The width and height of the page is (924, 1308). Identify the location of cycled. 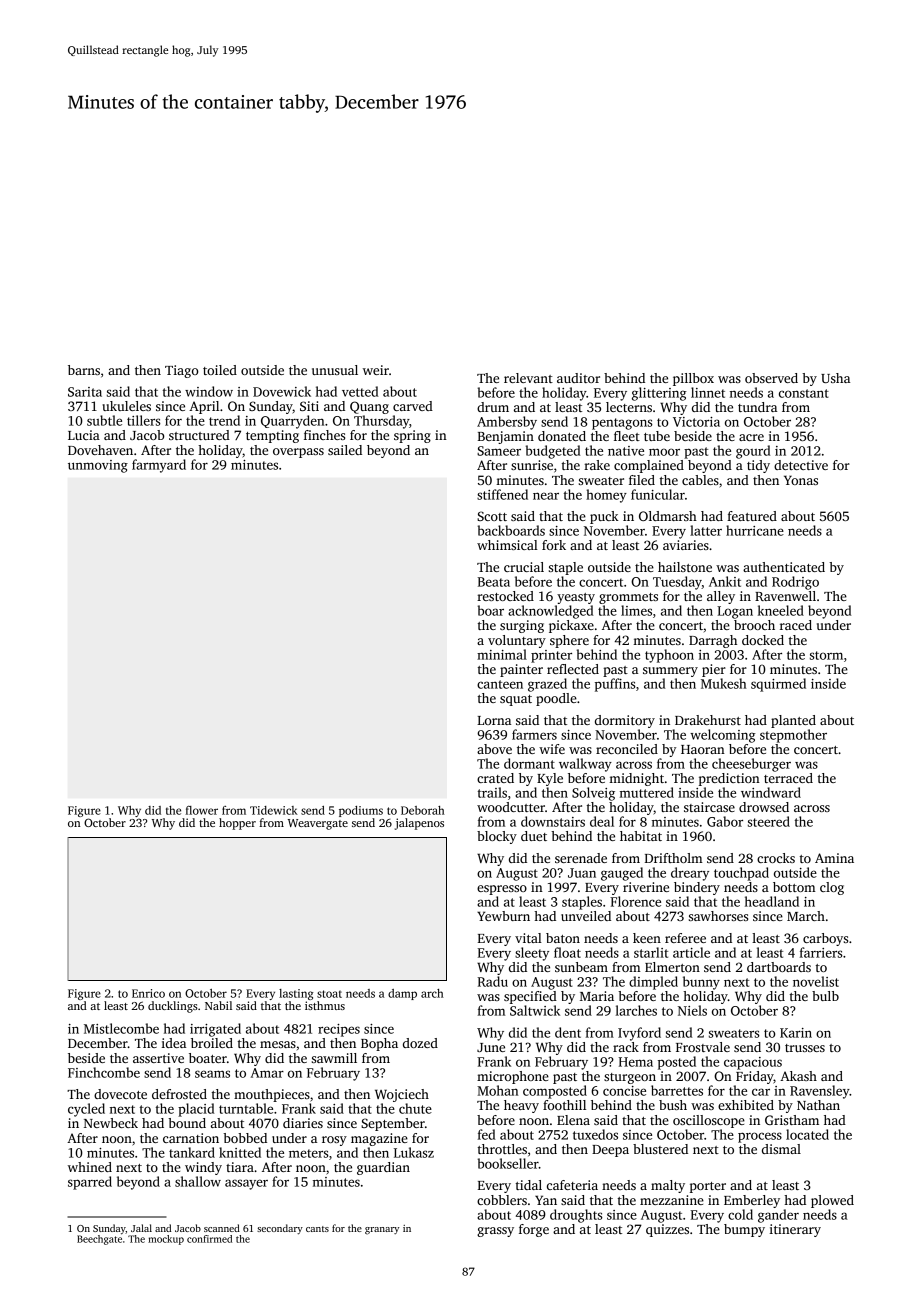
(86, 1110).
